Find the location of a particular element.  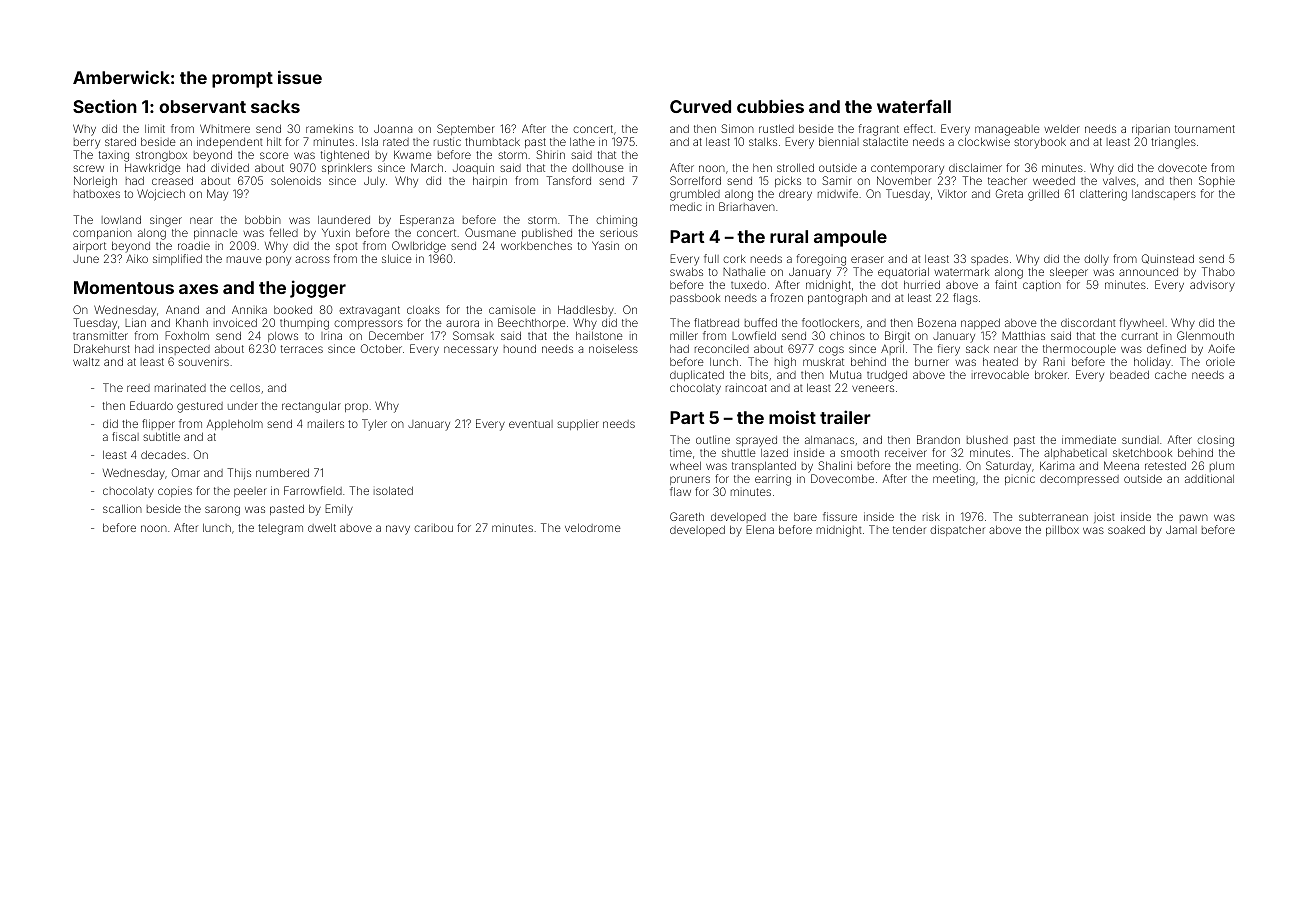

flatbread is located at coordinates (716, 322).
